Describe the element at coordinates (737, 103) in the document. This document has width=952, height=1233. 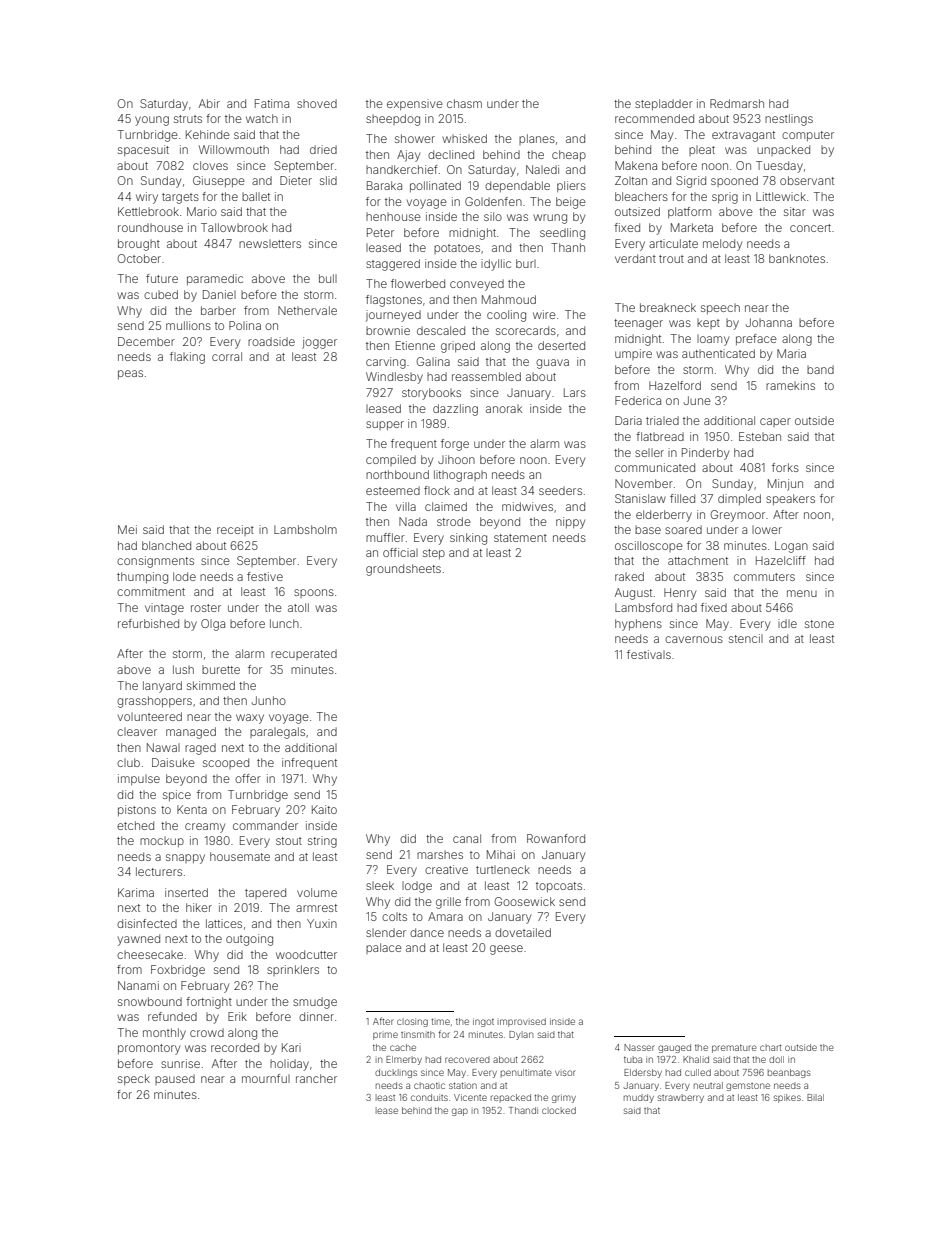
I see `Redmarsh` at that location.
